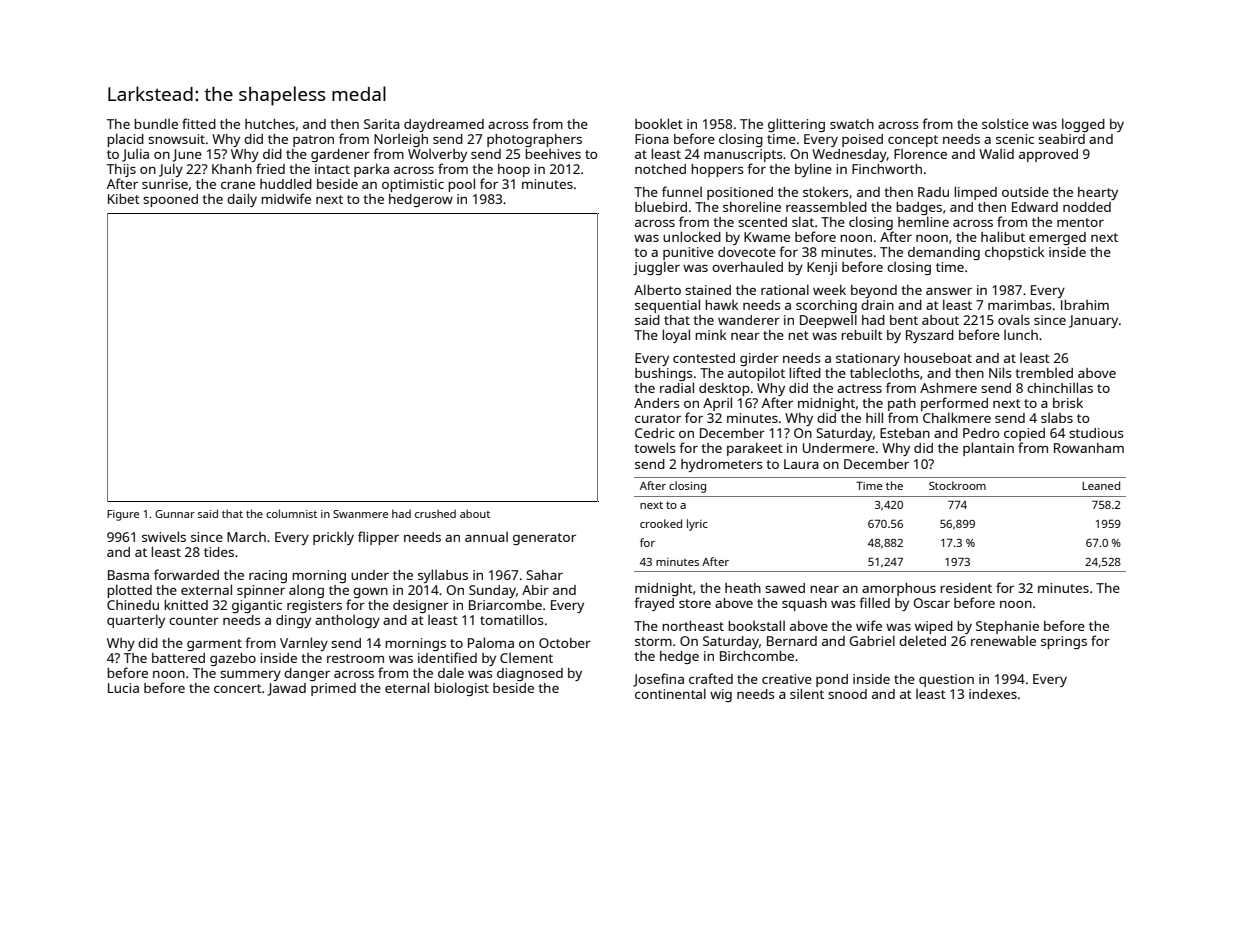 This screenshot has height=952, width=1233. I want to click on unlocked, so click(692, 236).
